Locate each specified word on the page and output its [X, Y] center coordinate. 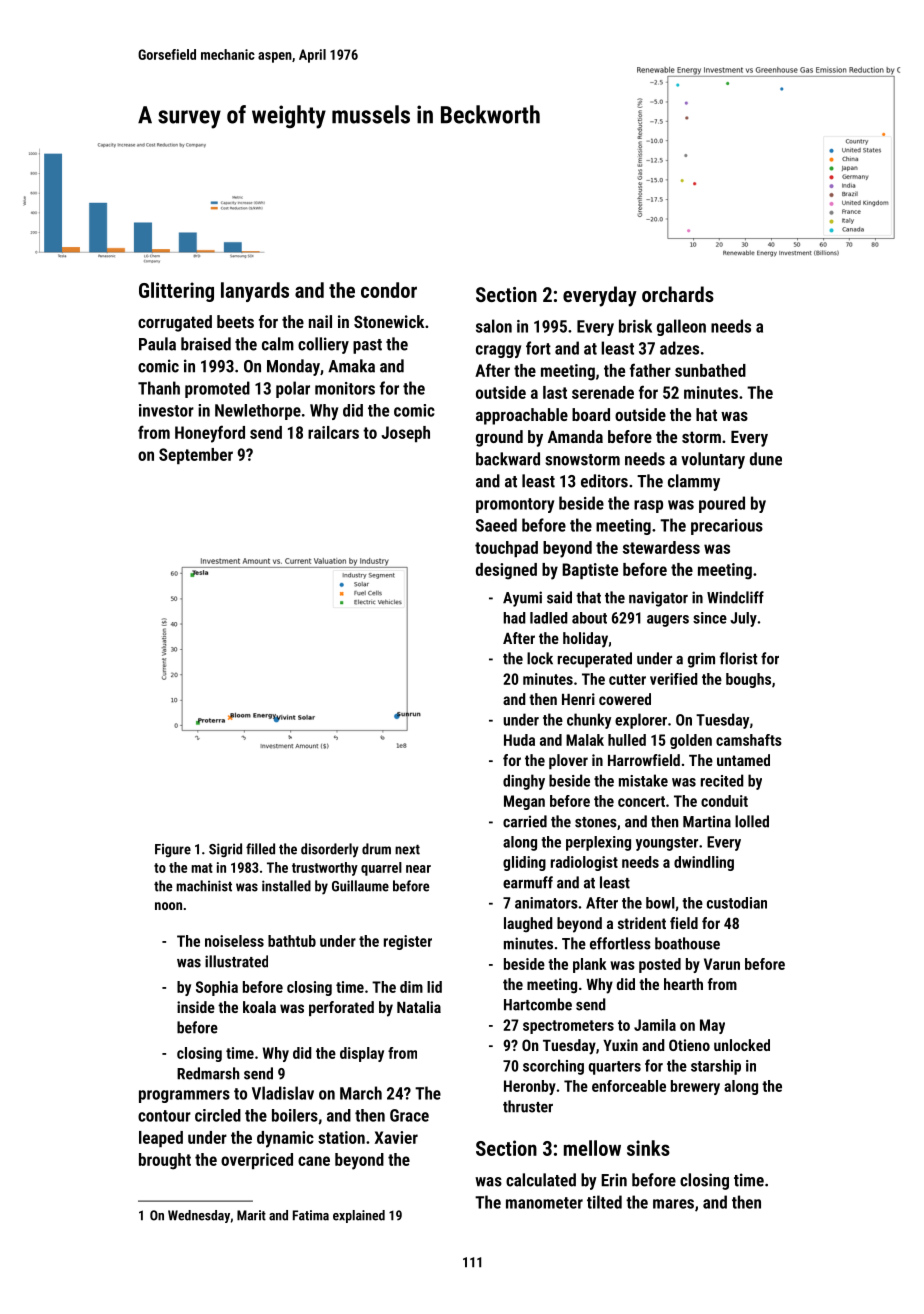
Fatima [311, 1215]
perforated [341, 1008]
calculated [541, 1180]
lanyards [255, 292]
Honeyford [210, 434]
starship [716, 1067]
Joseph [405, 434]
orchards [678, 294]
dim [411, 987]
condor [389, 290]
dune [766, 459]
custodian [737, 903]
